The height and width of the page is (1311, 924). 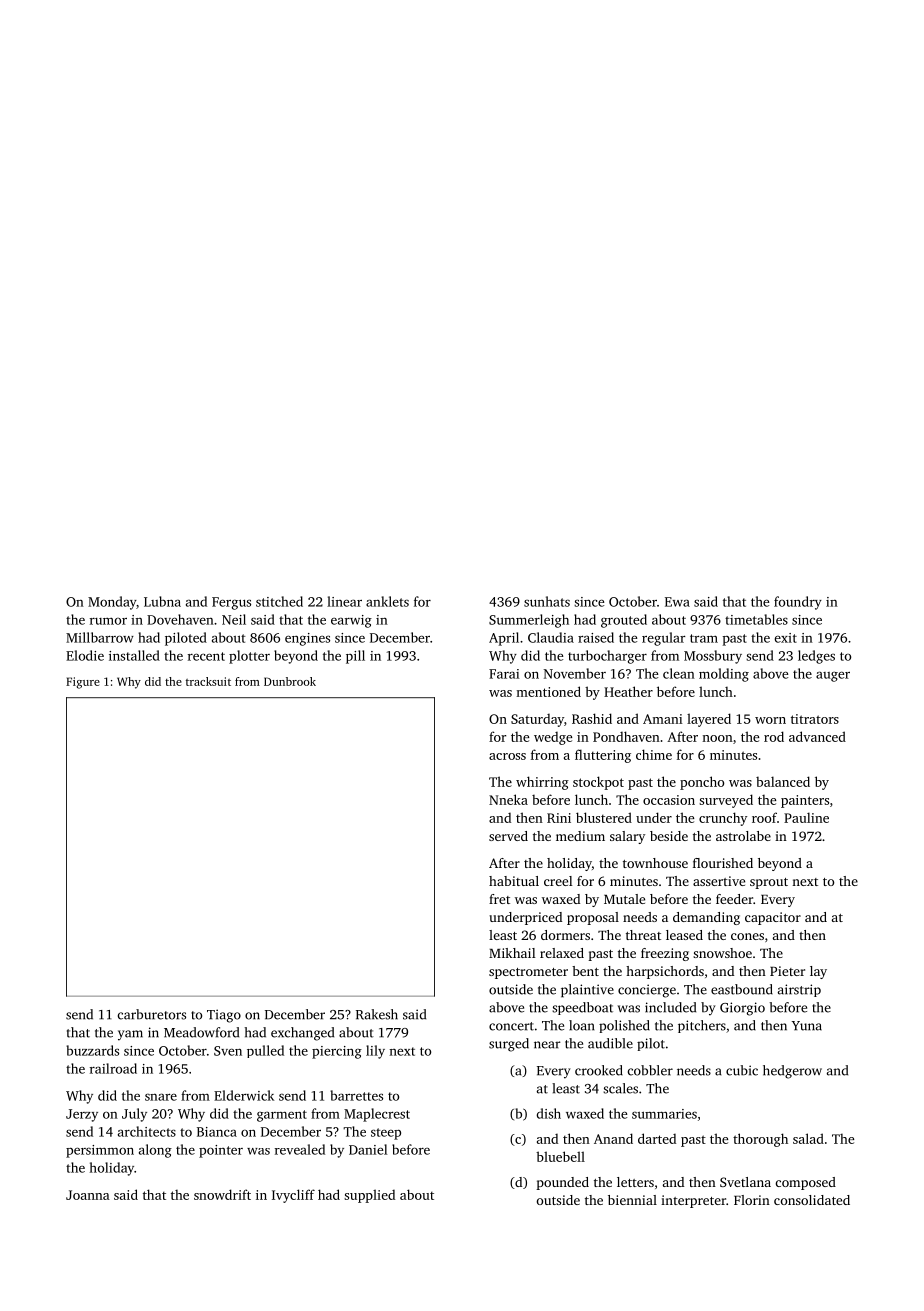 What do you see at coordinates (817, 736) in the page?
I see `advanced` at bounding box center [817, 736].
